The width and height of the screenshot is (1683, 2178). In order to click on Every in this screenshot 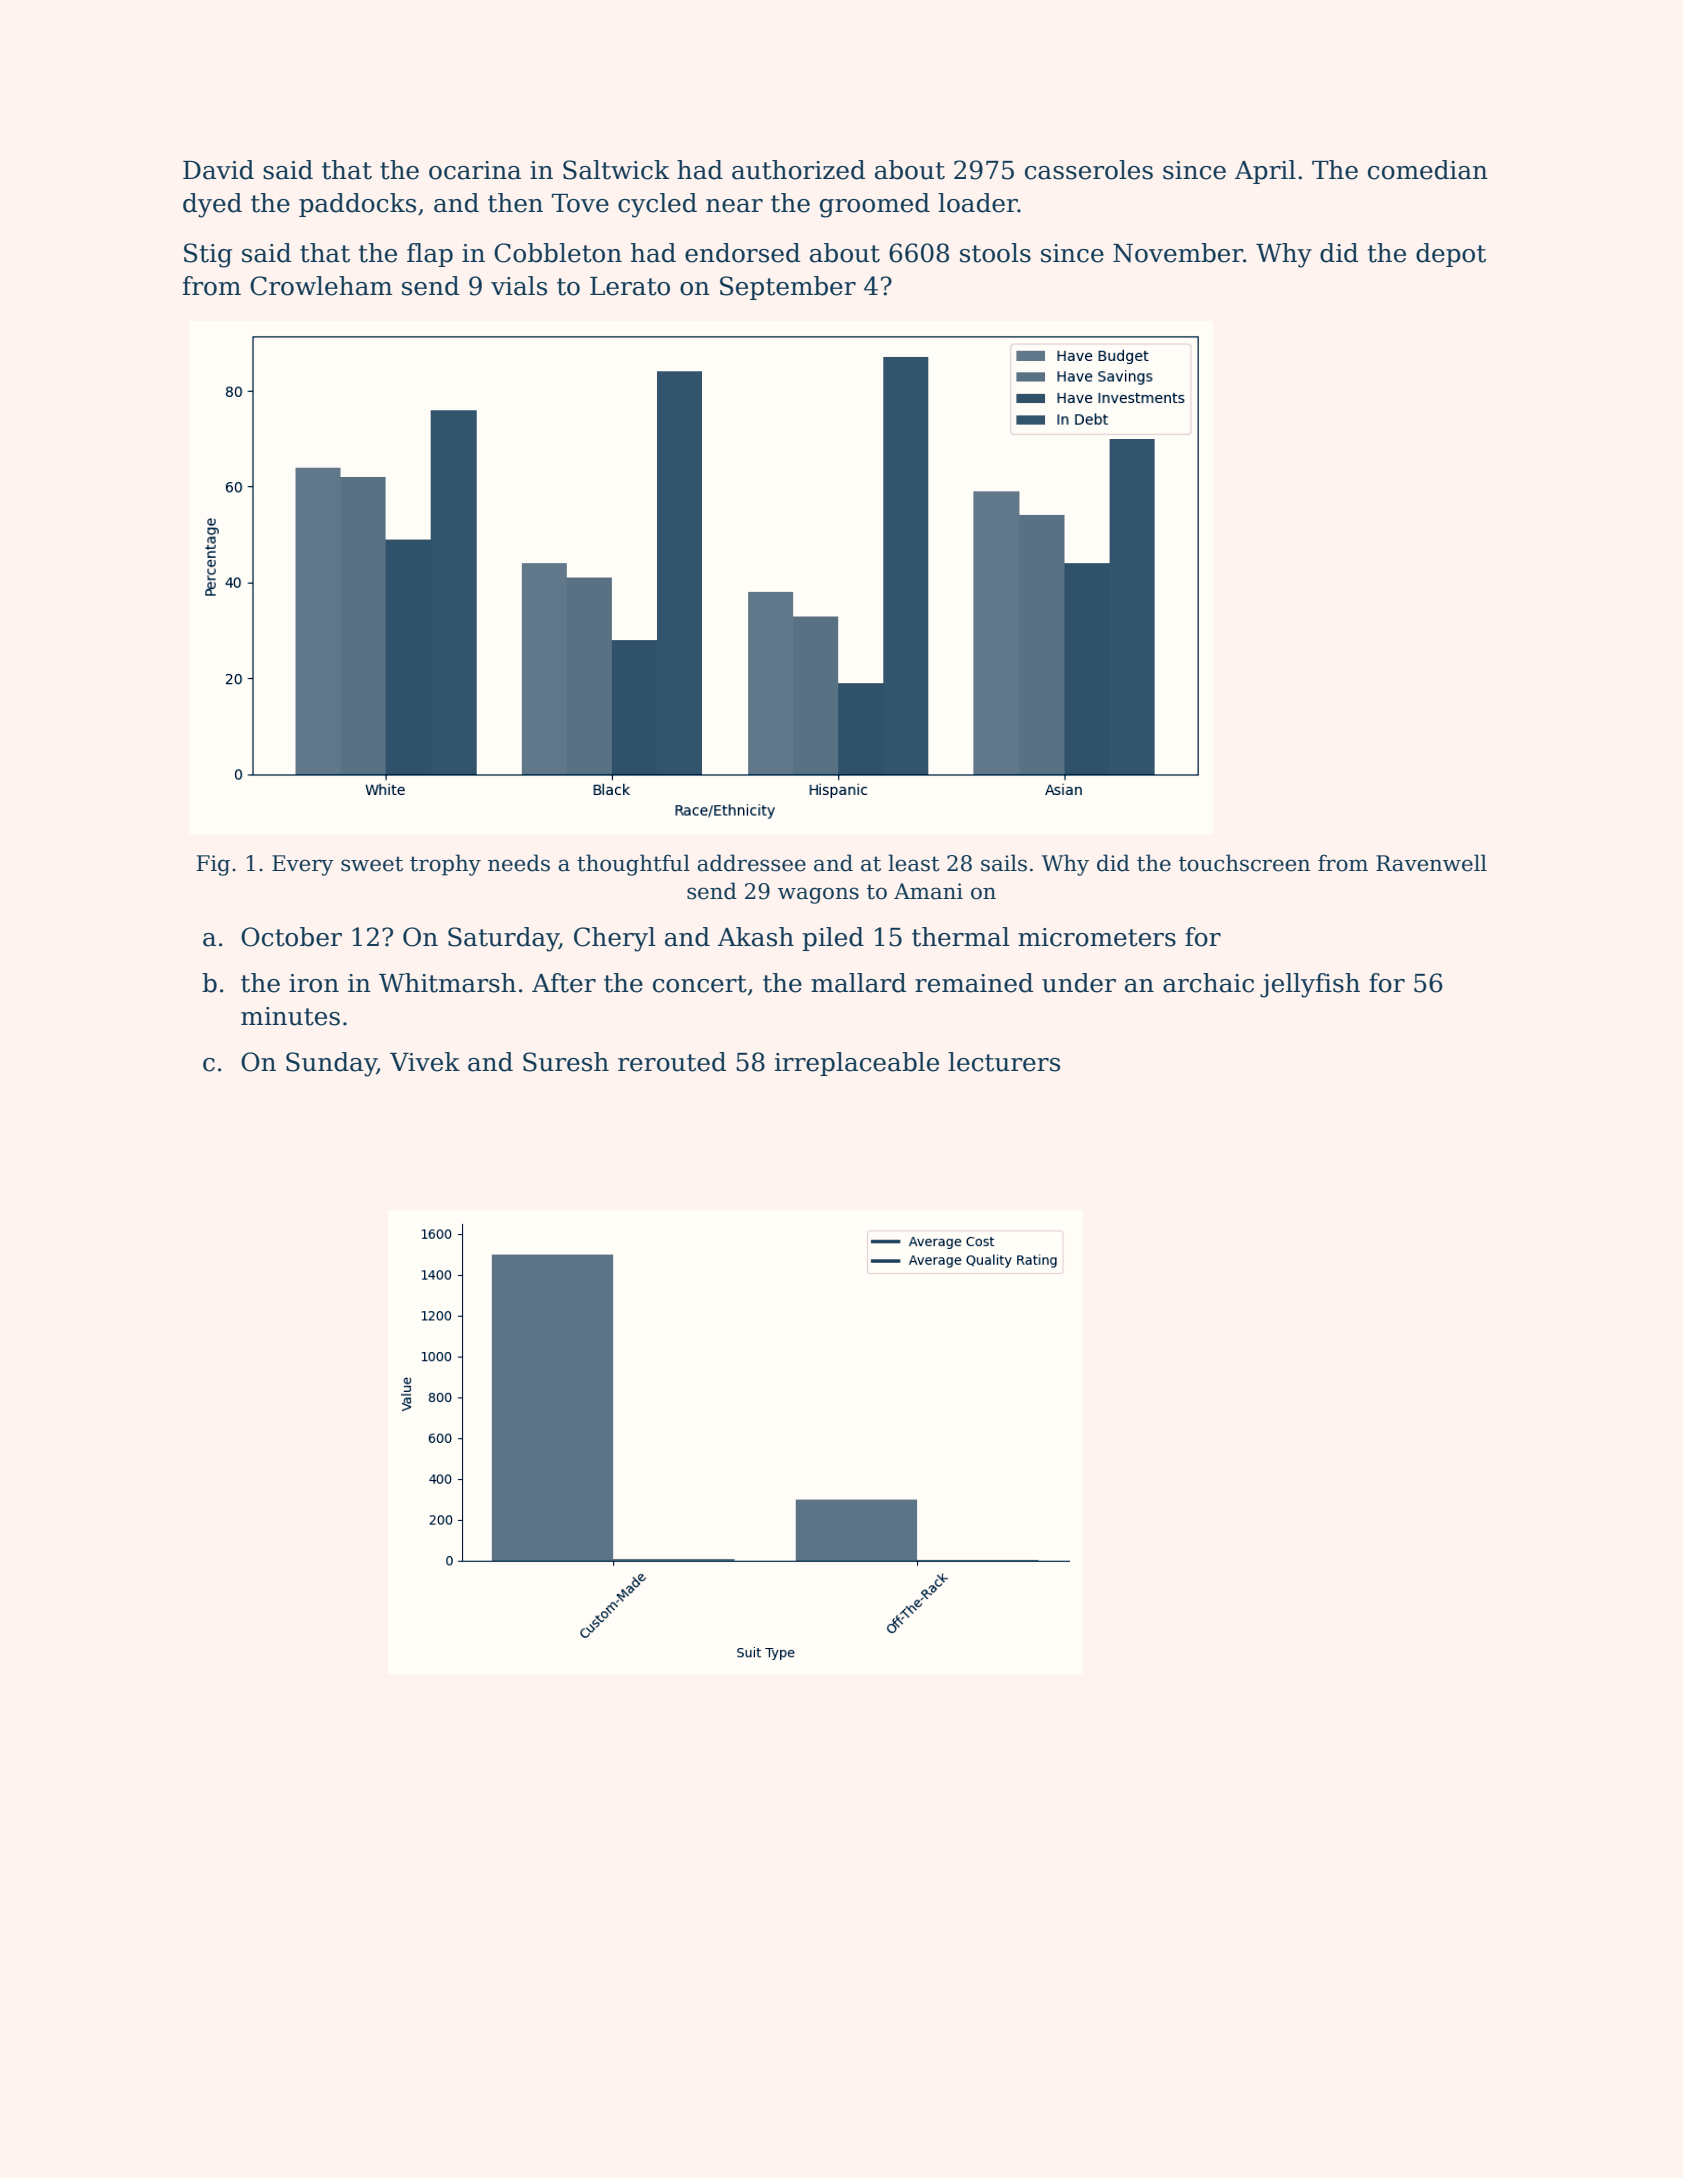, I will do `click(303, 865)`.
